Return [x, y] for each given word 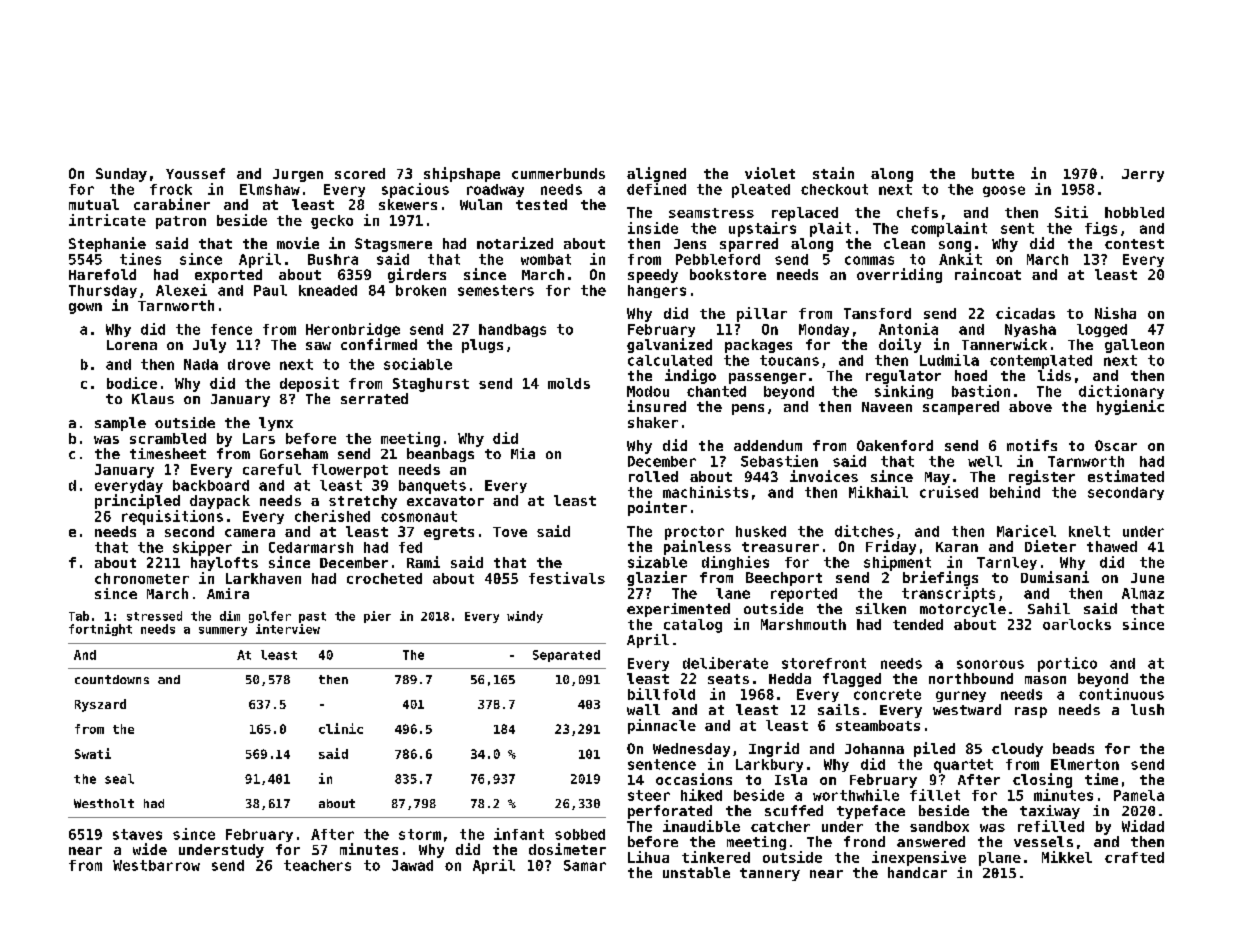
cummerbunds [558, 173]
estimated [1126, 476]
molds [569, 383]
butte [993, 173]
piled [934, 749]
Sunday [121, 175]
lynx [276, 424]
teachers [317, 865]
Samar [585, 865]
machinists [705, 492]
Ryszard [100, 705]
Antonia [908, 329]
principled [137, 501]
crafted [1134, 857]
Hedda [790, 678]
